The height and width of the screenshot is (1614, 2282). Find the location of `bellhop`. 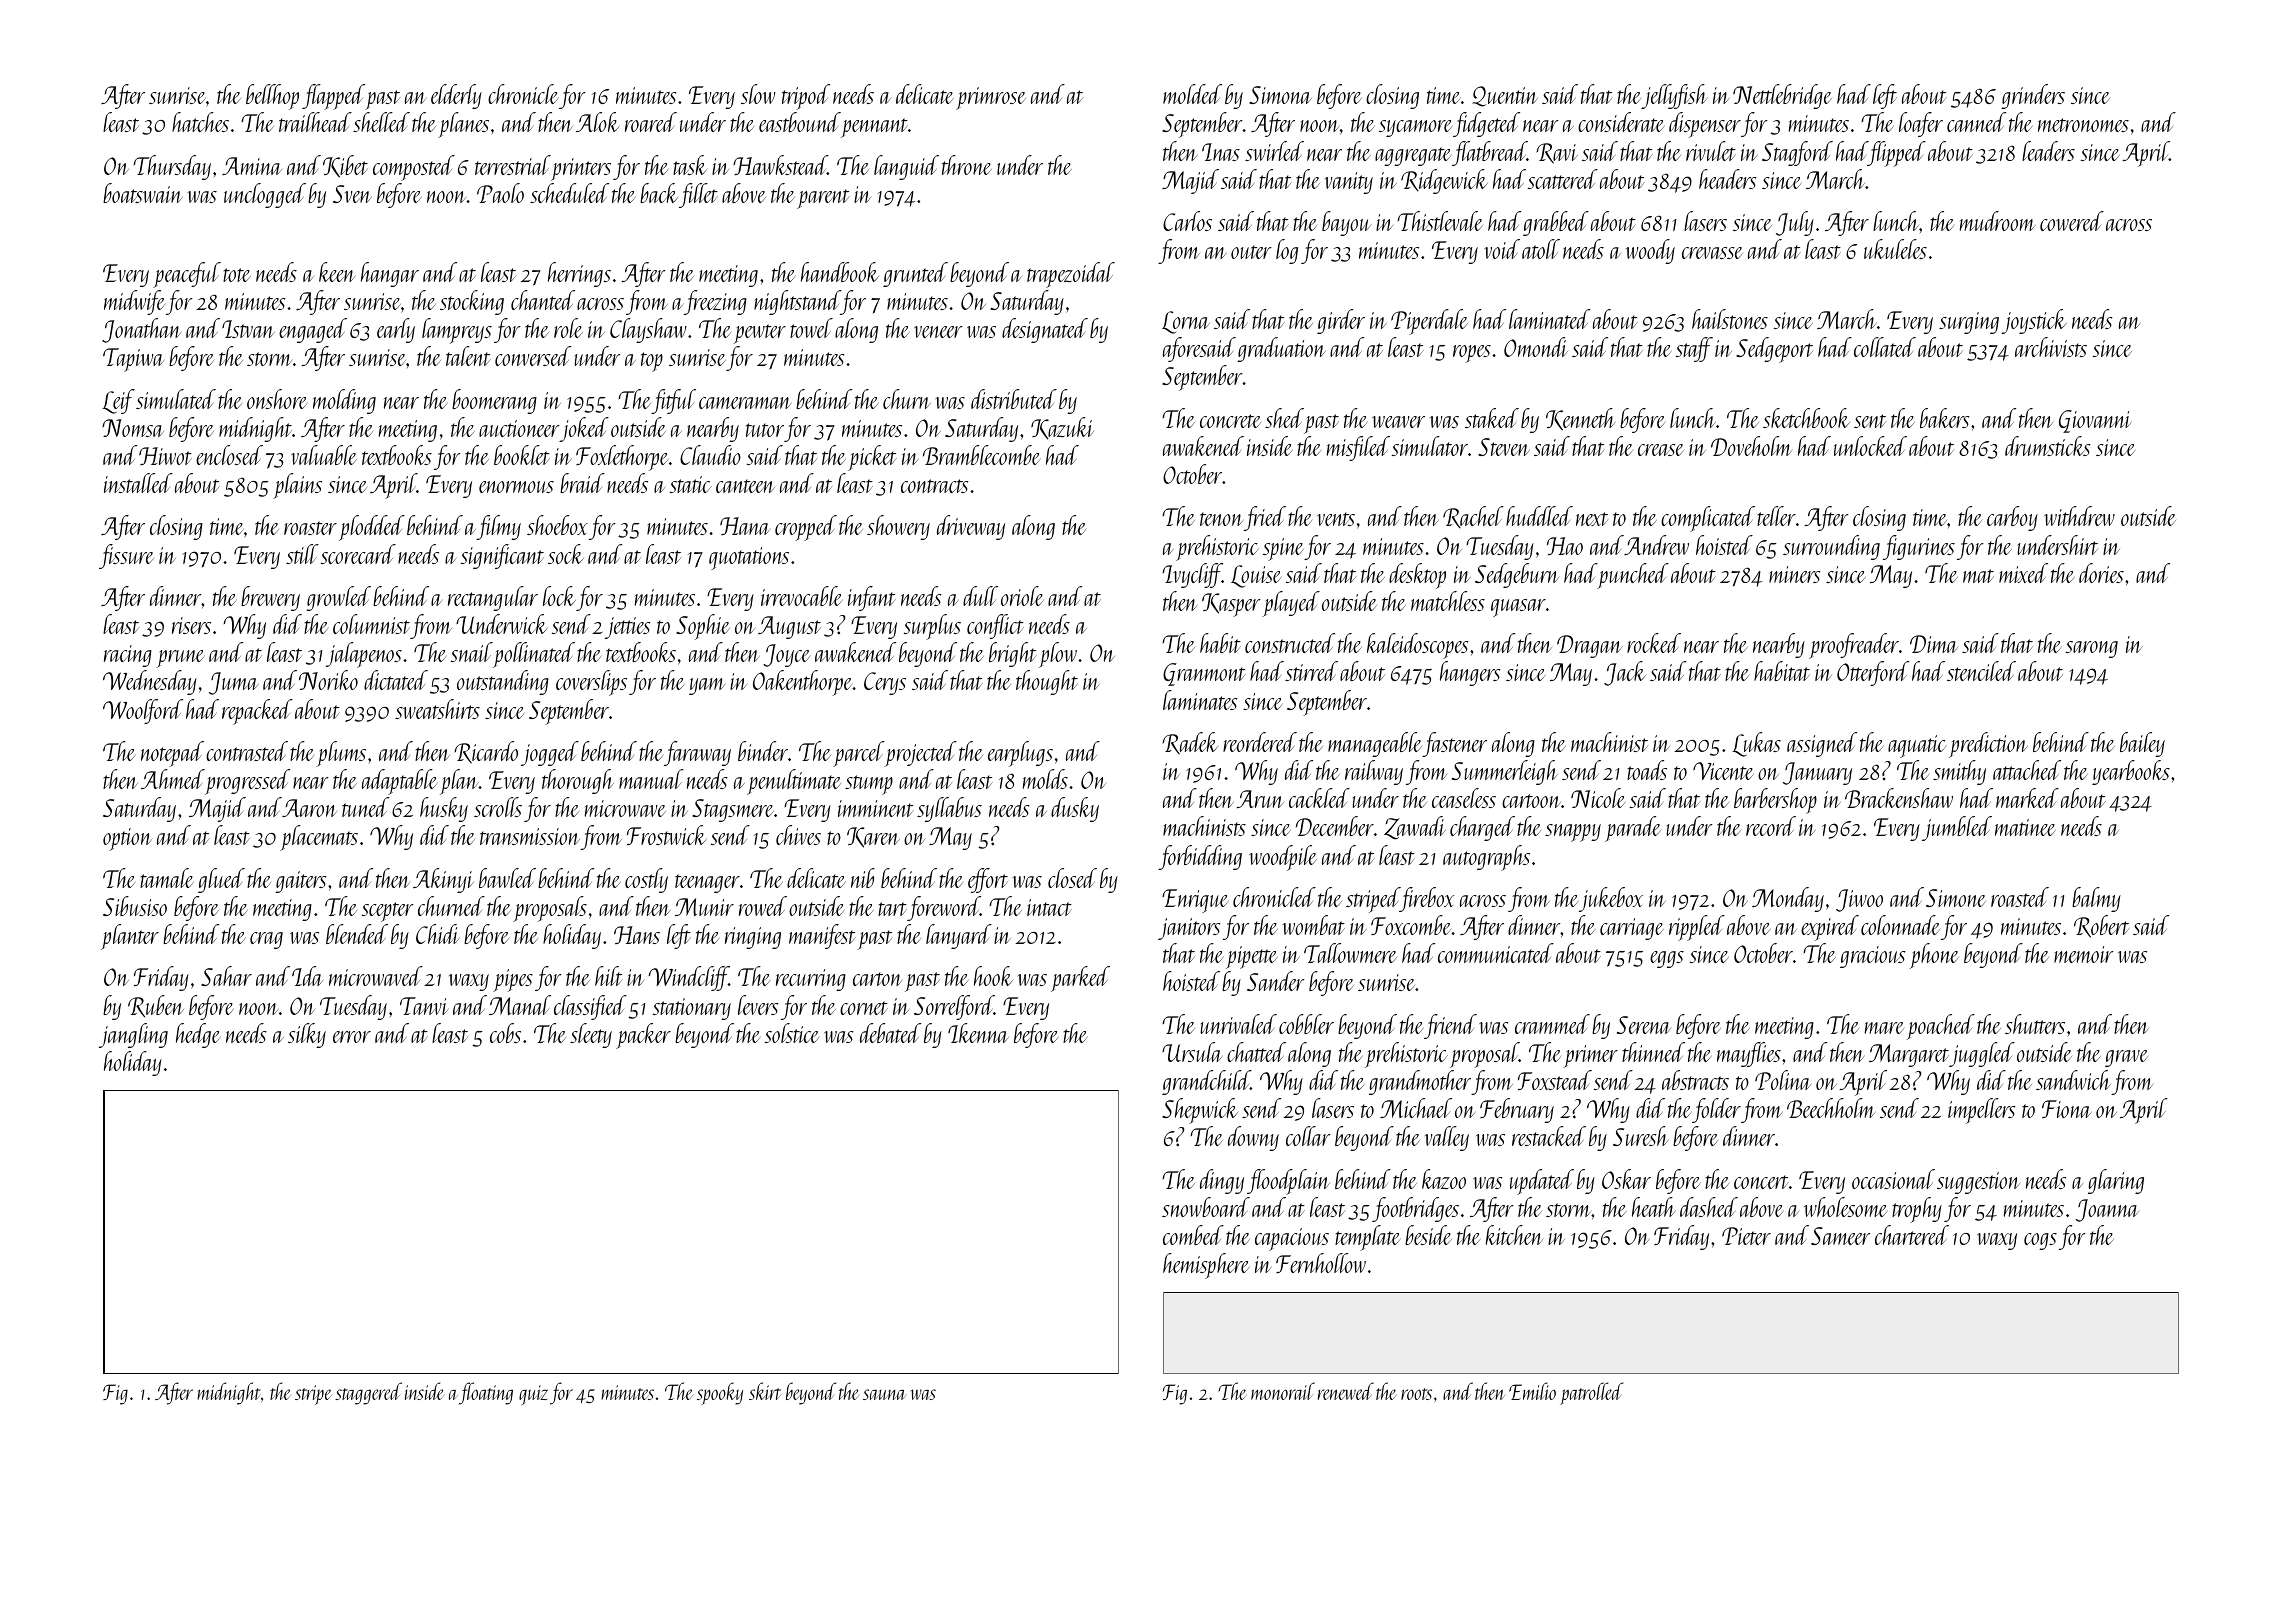

bellhop is located at coordinates (272, 97).
